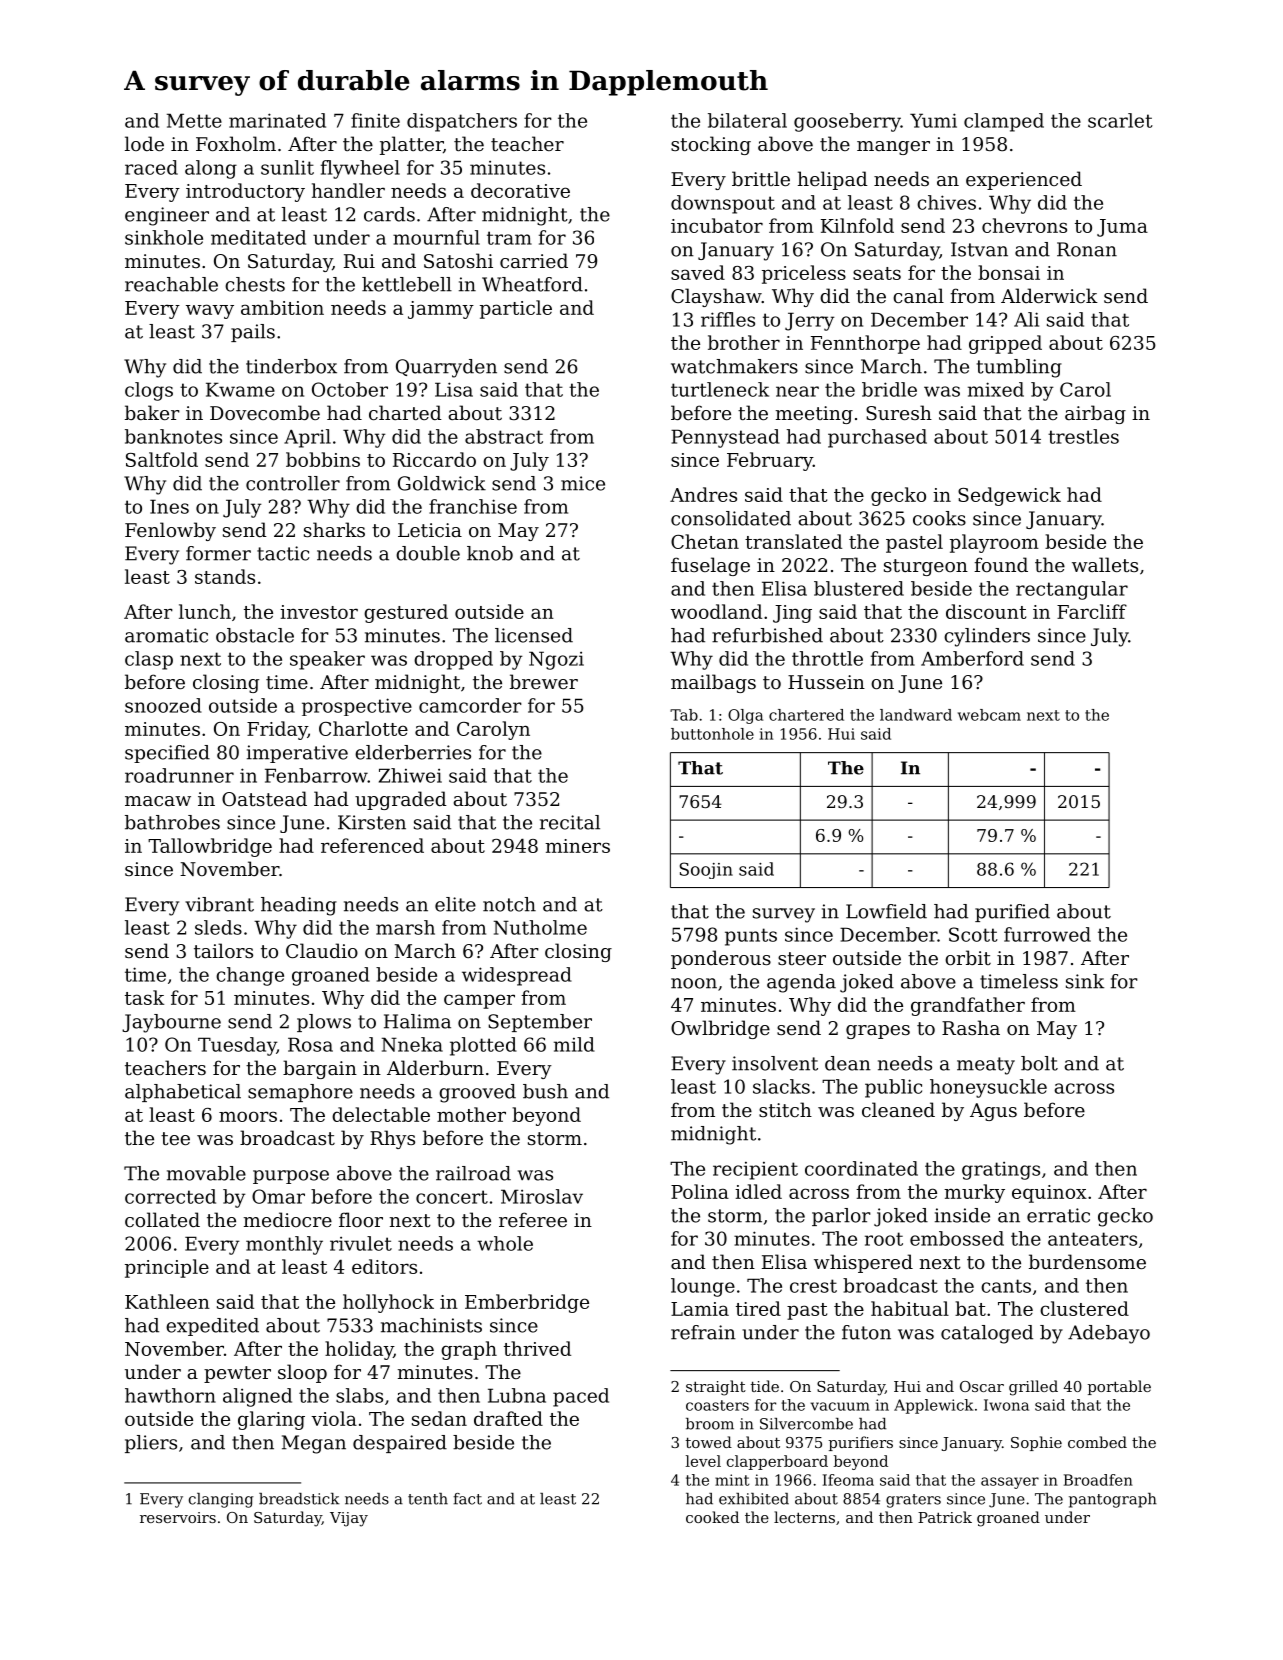 The width and height of the screenshot is (1283, 1660). I want to click on Ngozi, so click(556, 660).
